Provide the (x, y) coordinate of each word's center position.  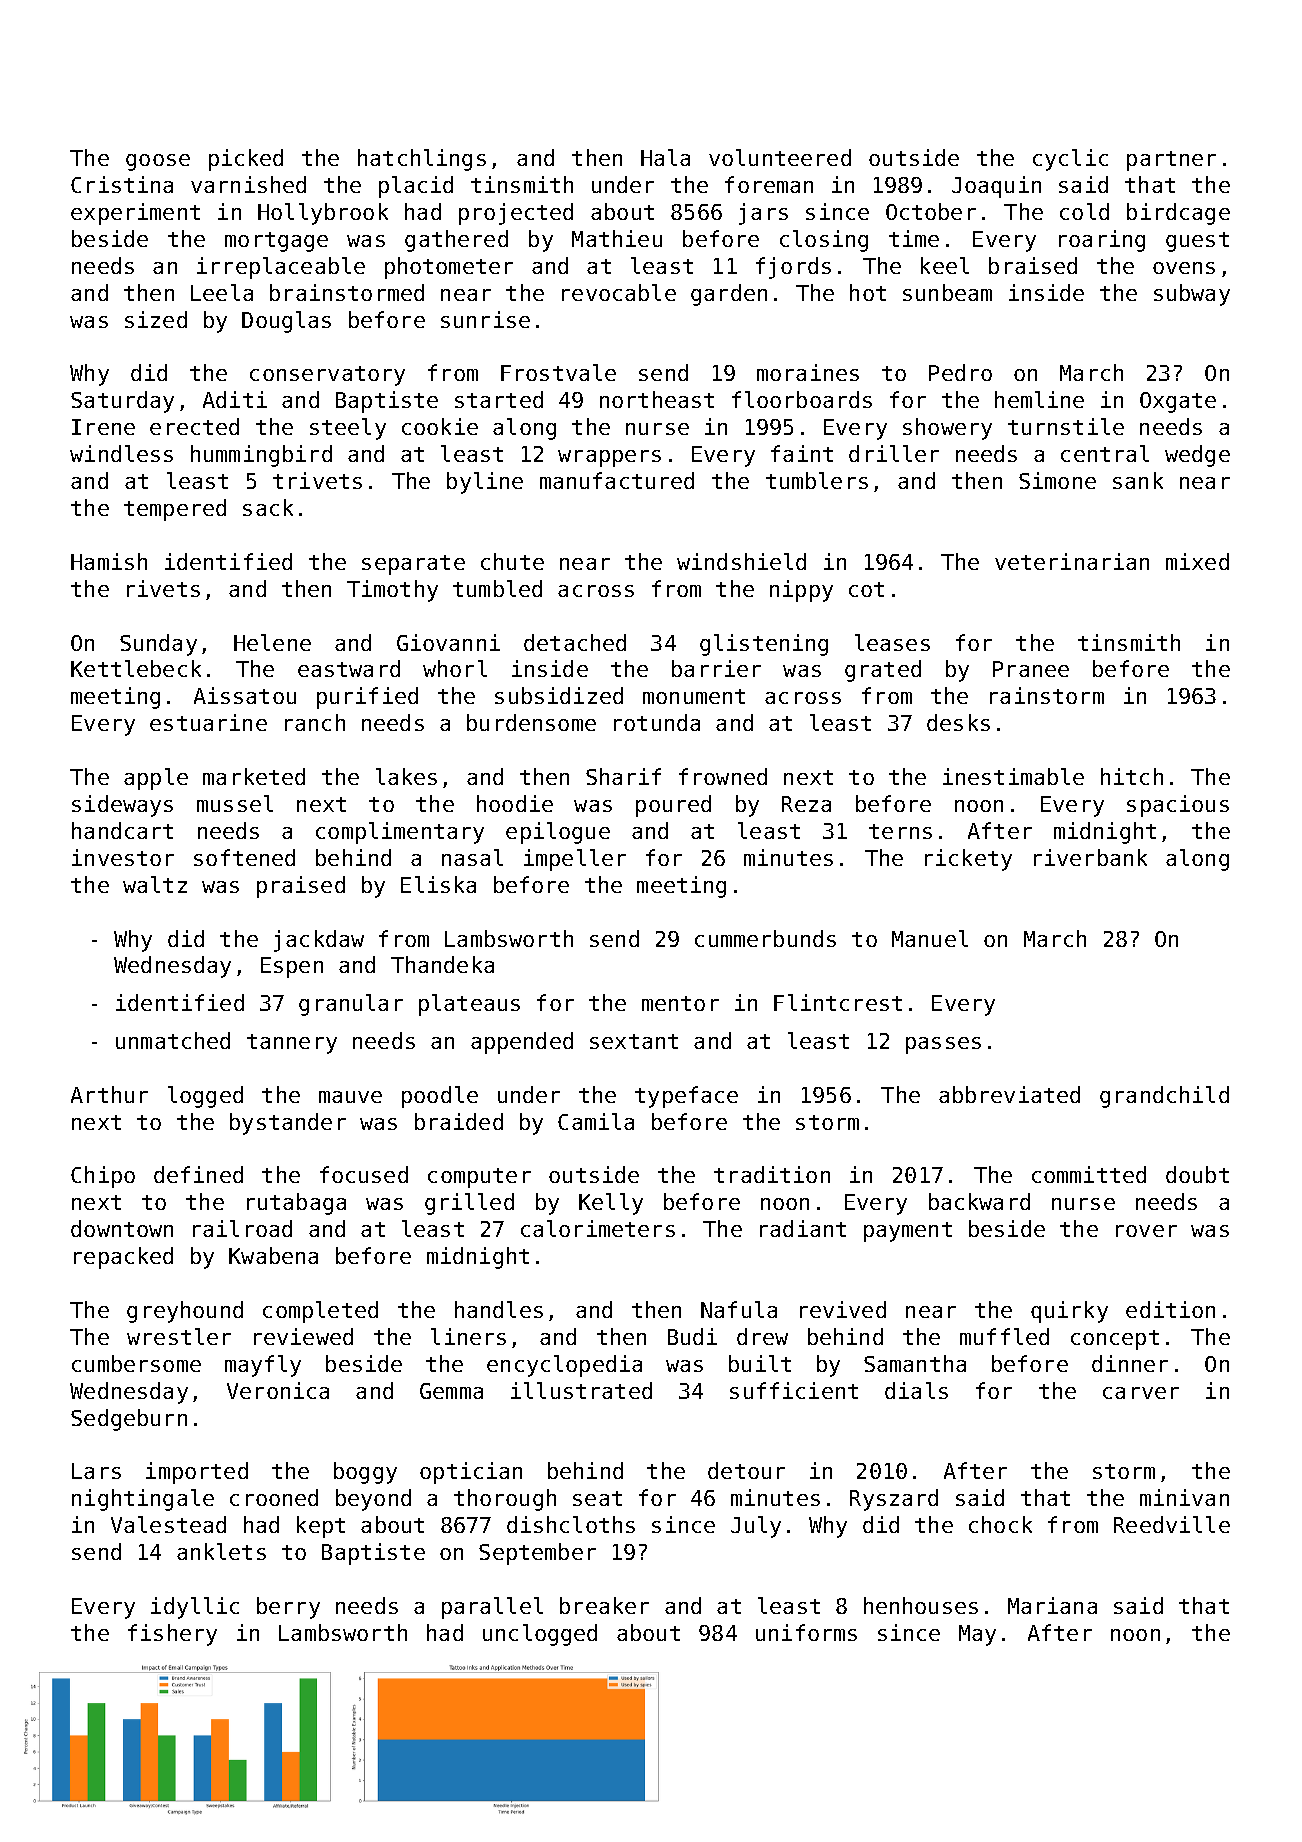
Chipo (103, 1177)
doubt (1197, 1174)
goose (158, 162)
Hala (665, 157)
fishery (172, 1635)
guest (1197, 242)
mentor (680, 1003)
